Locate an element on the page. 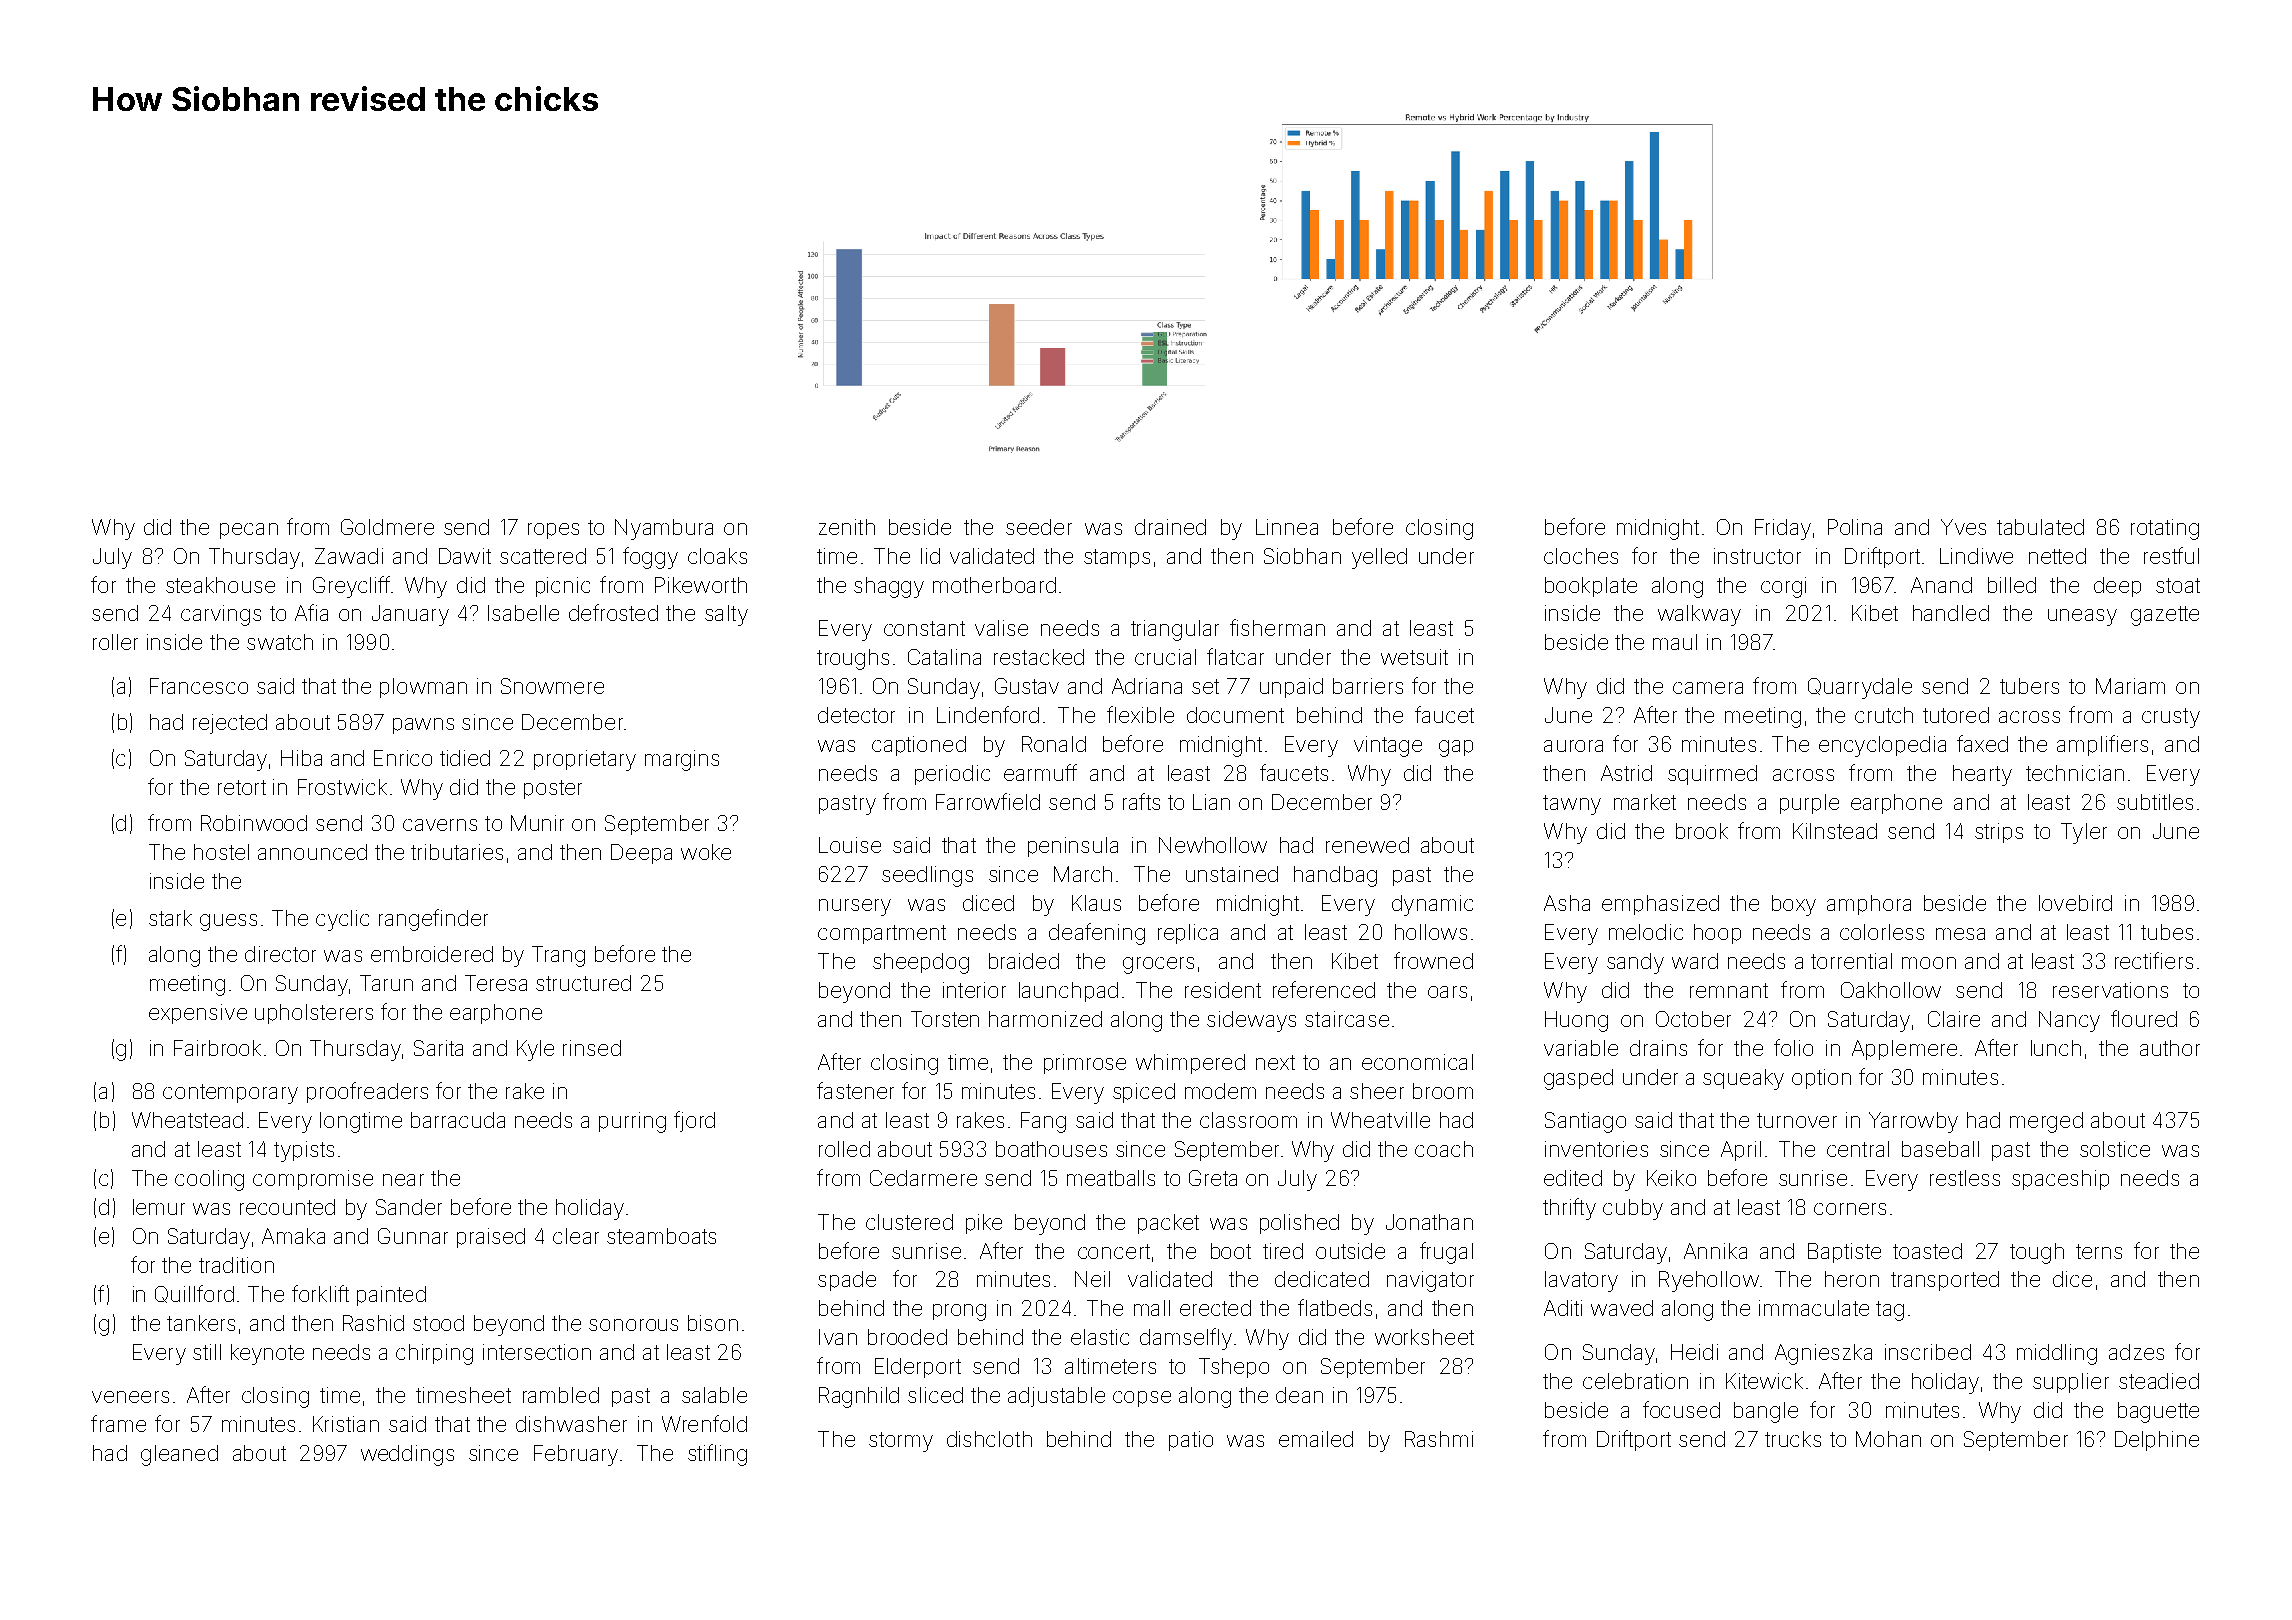  patio is located at coordinates (1191, 1441).
